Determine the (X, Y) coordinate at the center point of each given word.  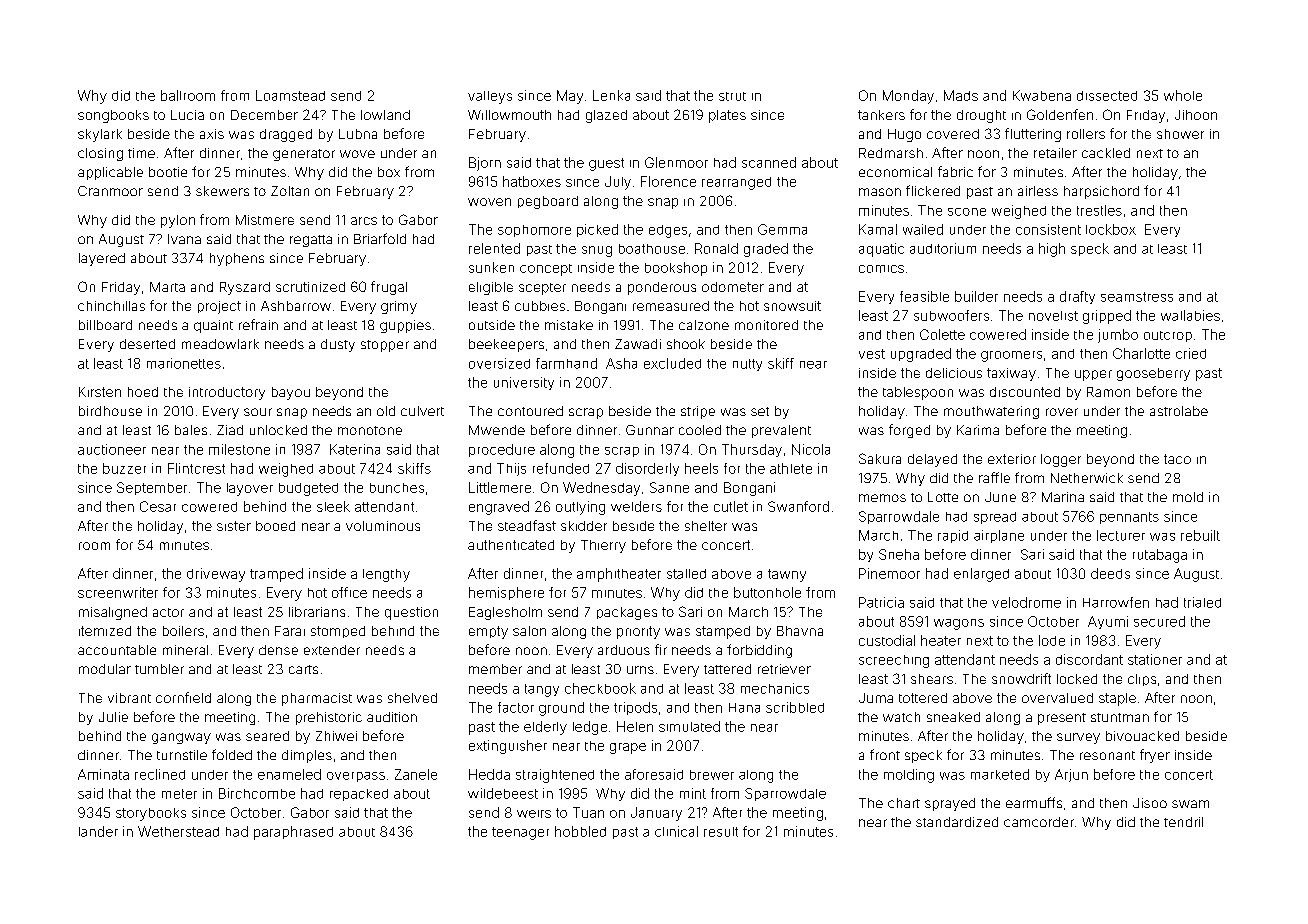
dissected (1107, 96)
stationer (1155, 659)
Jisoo (1150, 803)
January (656, 814)
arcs (364, 221)
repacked (359, 795)
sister (234, 526)
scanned (769, 162)
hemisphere (506, 593)
